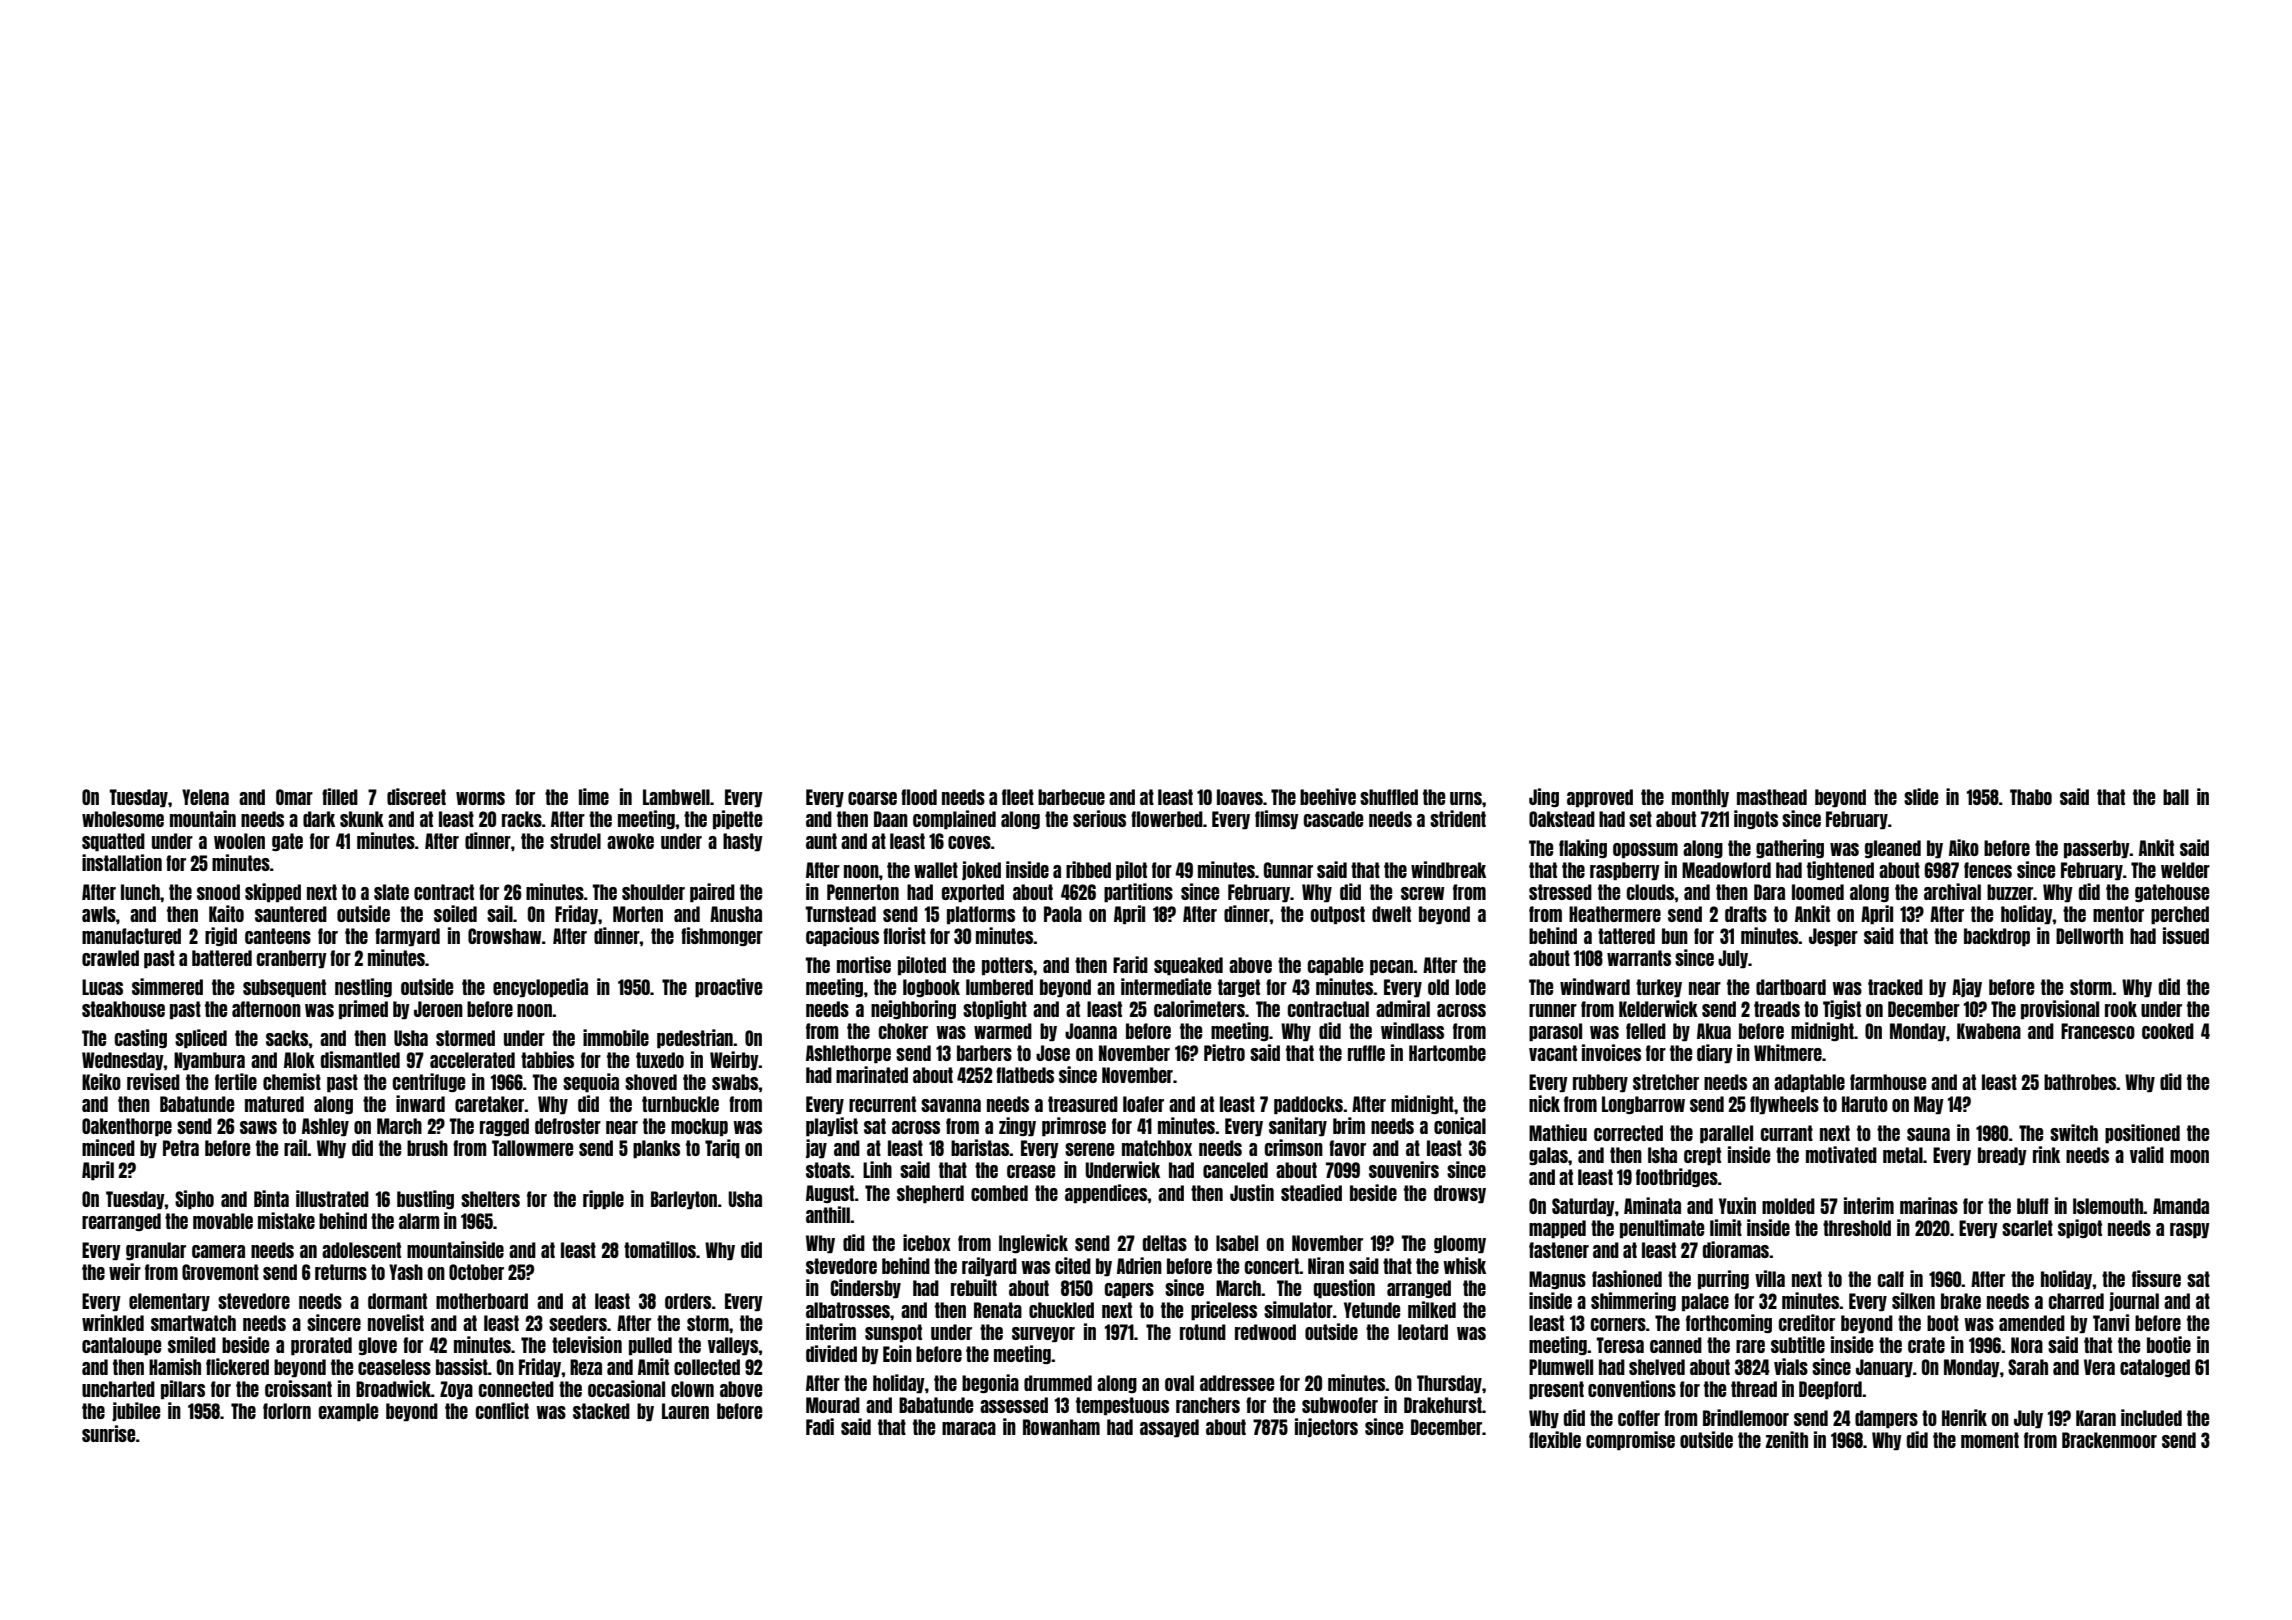 The width and height of the screenshot is (2292, 1620). What do you see at coordinates (2080, 1229) in the screenshot?
I see `spigot` at bounding box center [2080, 1229].
